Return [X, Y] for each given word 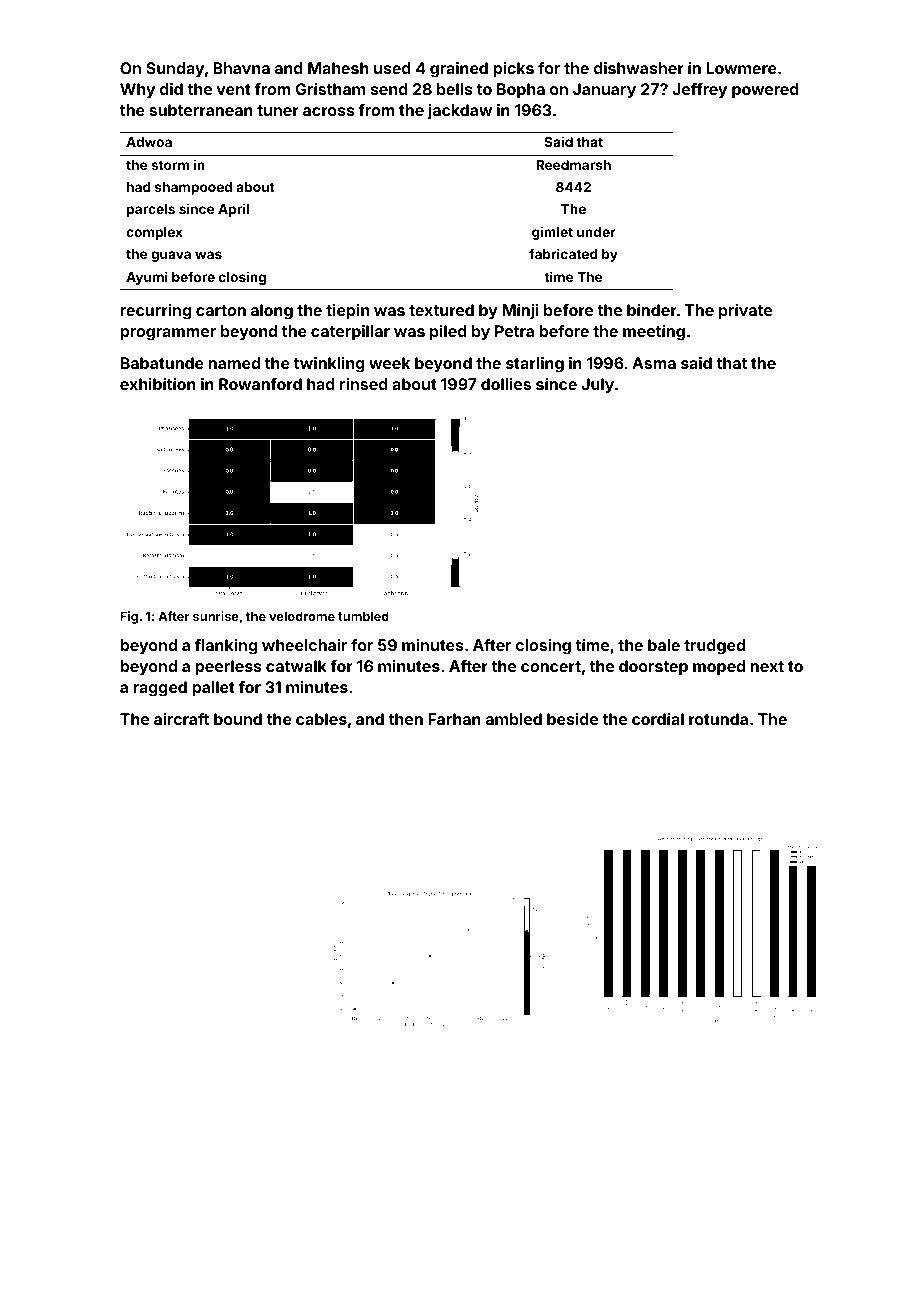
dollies [506, 384]
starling [535, 365]
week [389, 363]
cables [321, 719]
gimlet [552, 233]
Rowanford [260, 384]
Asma [654, 363]
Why [137, 91]
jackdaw [459, 111]
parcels [151, 210]
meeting [654, 333]
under [596, 232]
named [234, 363]
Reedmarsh [573, 165]
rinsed [364, 384]
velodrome [302, 616]
